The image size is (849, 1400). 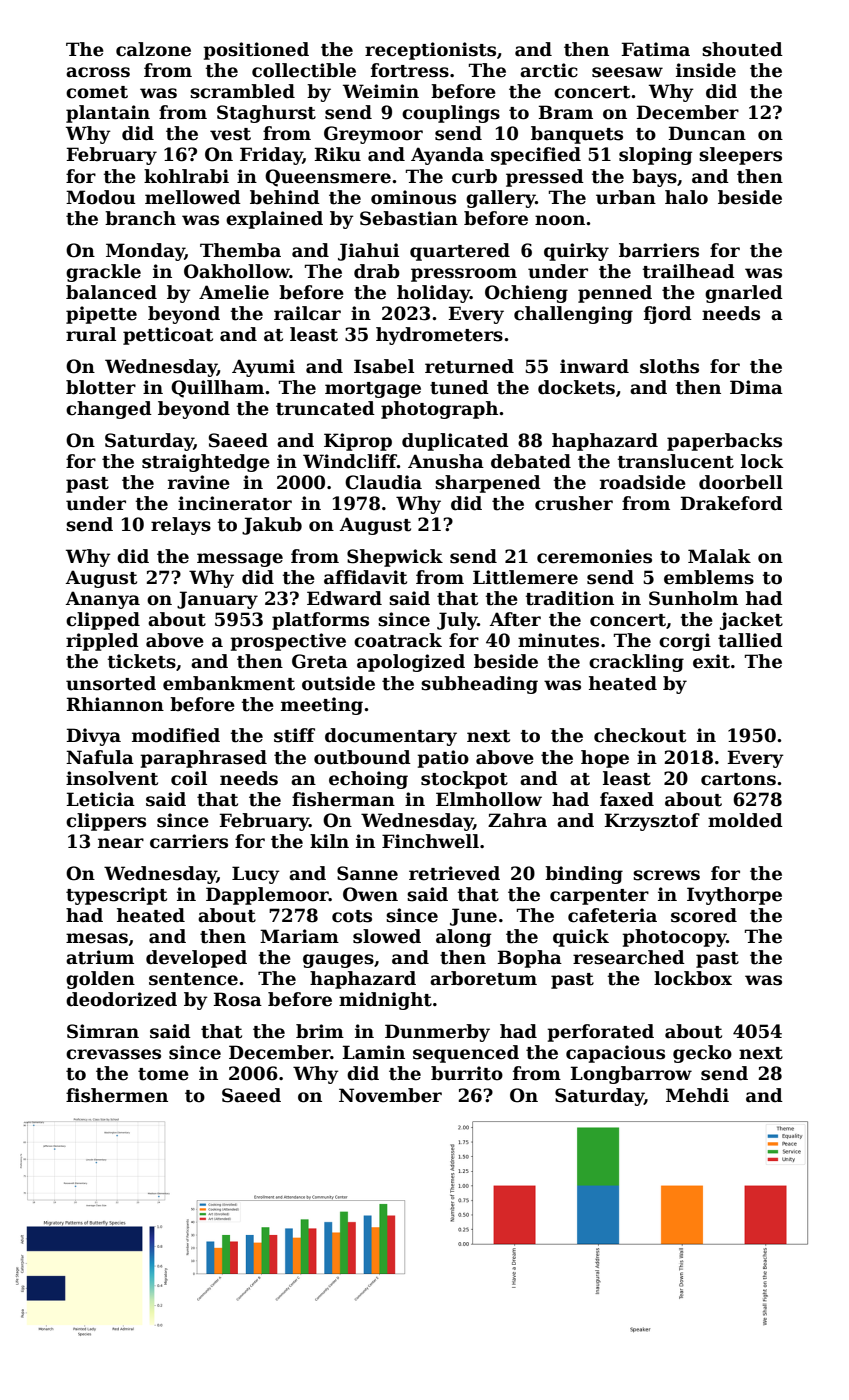 I want to click on blotter, so click(x=101, y=387).
